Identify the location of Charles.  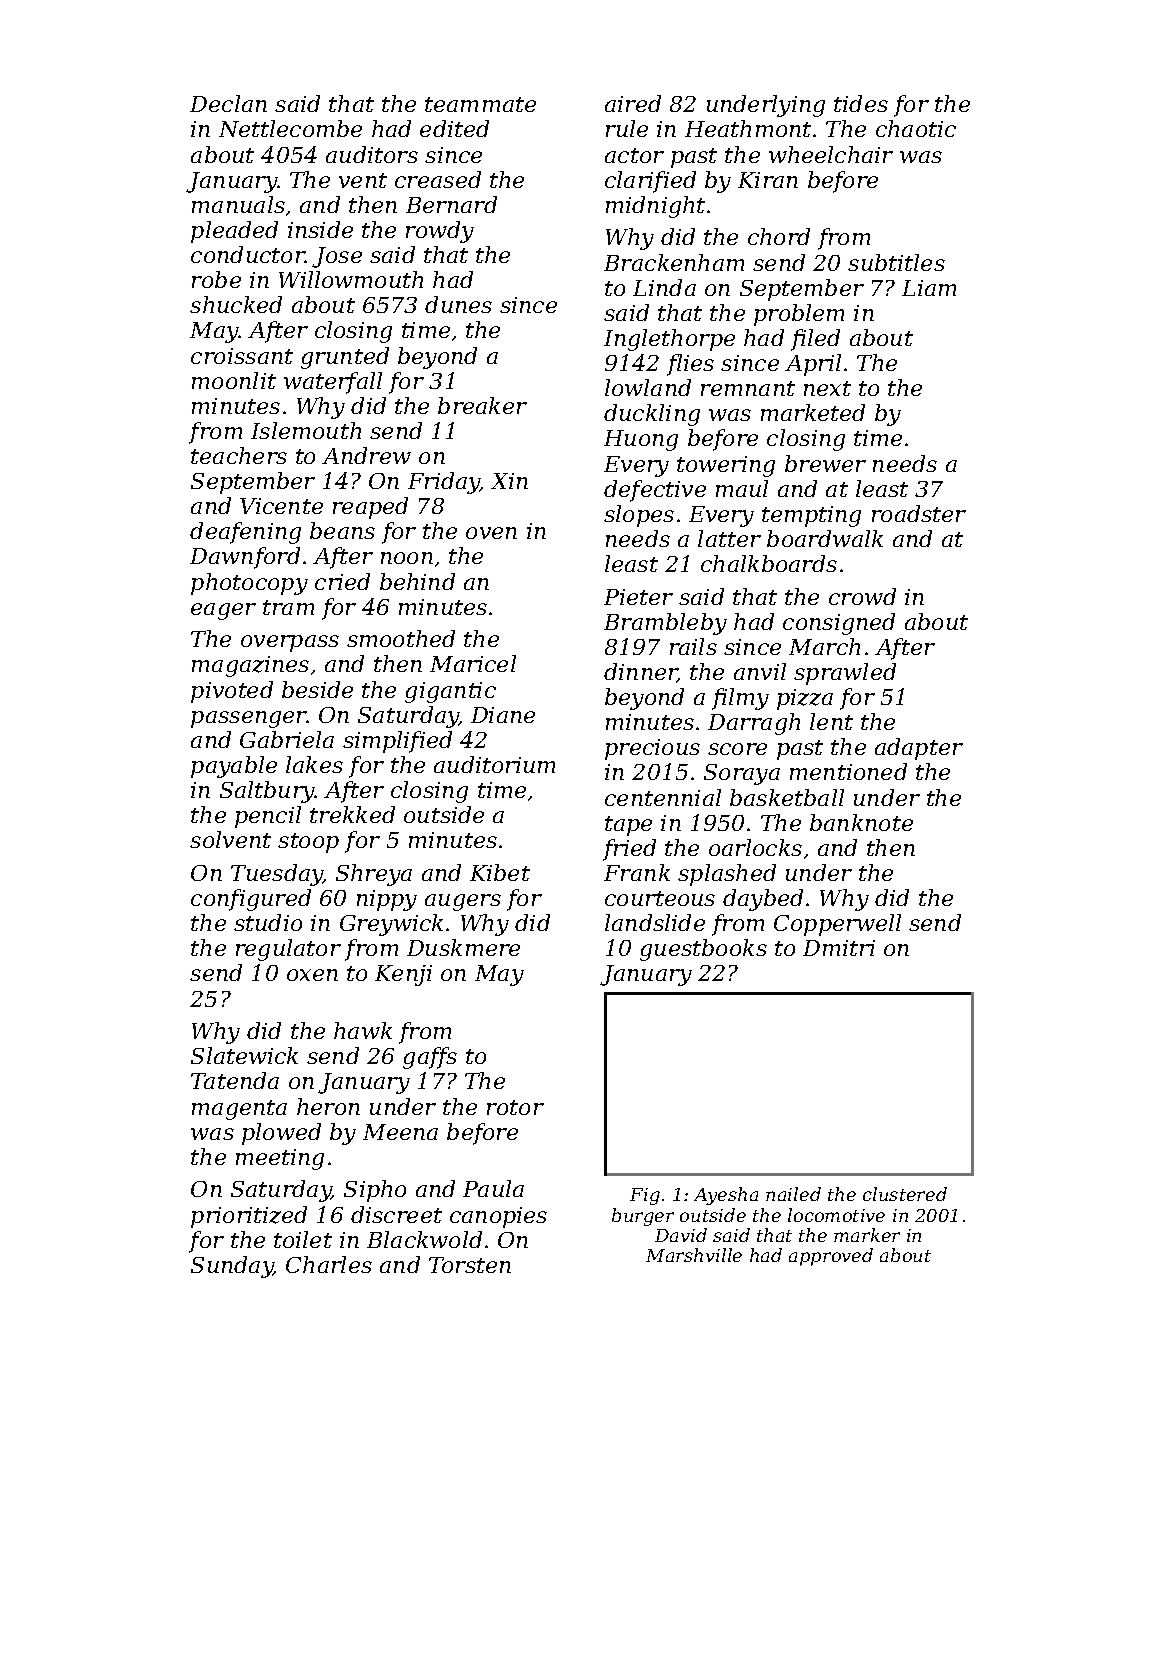
(329, 1264).
